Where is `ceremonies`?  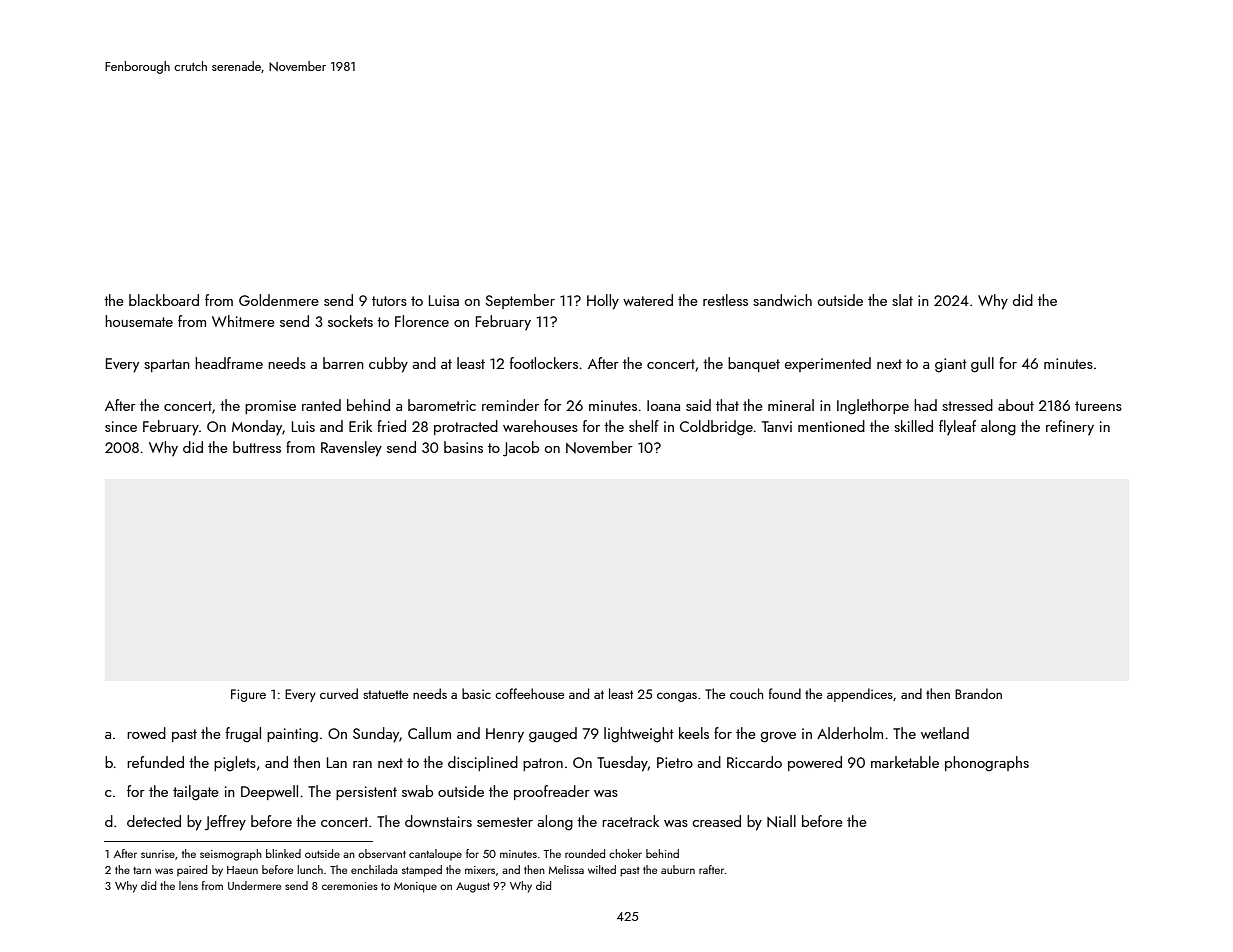 ceremonies is located at coordinates (350, 886).
